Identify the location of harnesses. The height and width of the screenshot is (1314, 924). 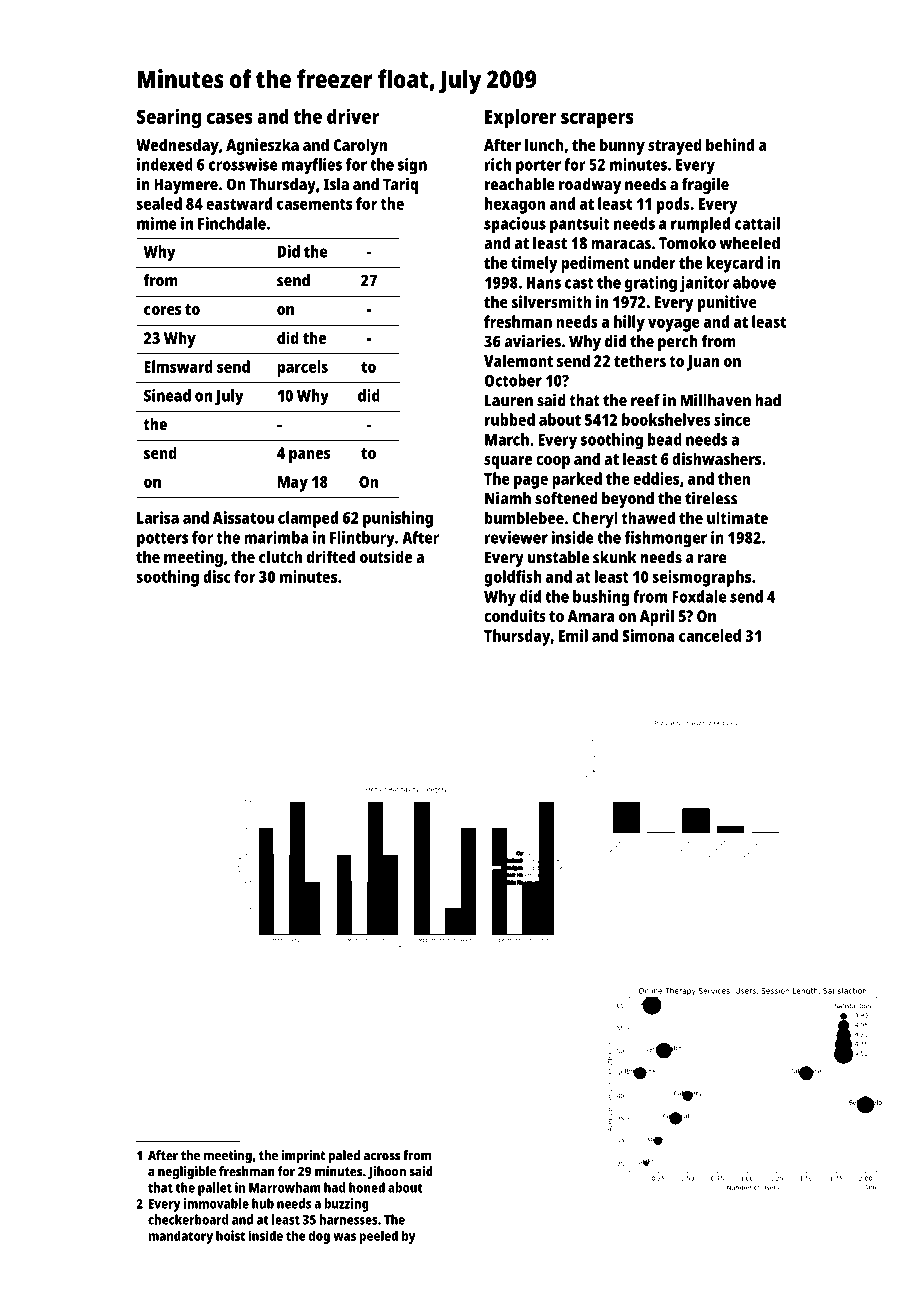
(348, 1219).
